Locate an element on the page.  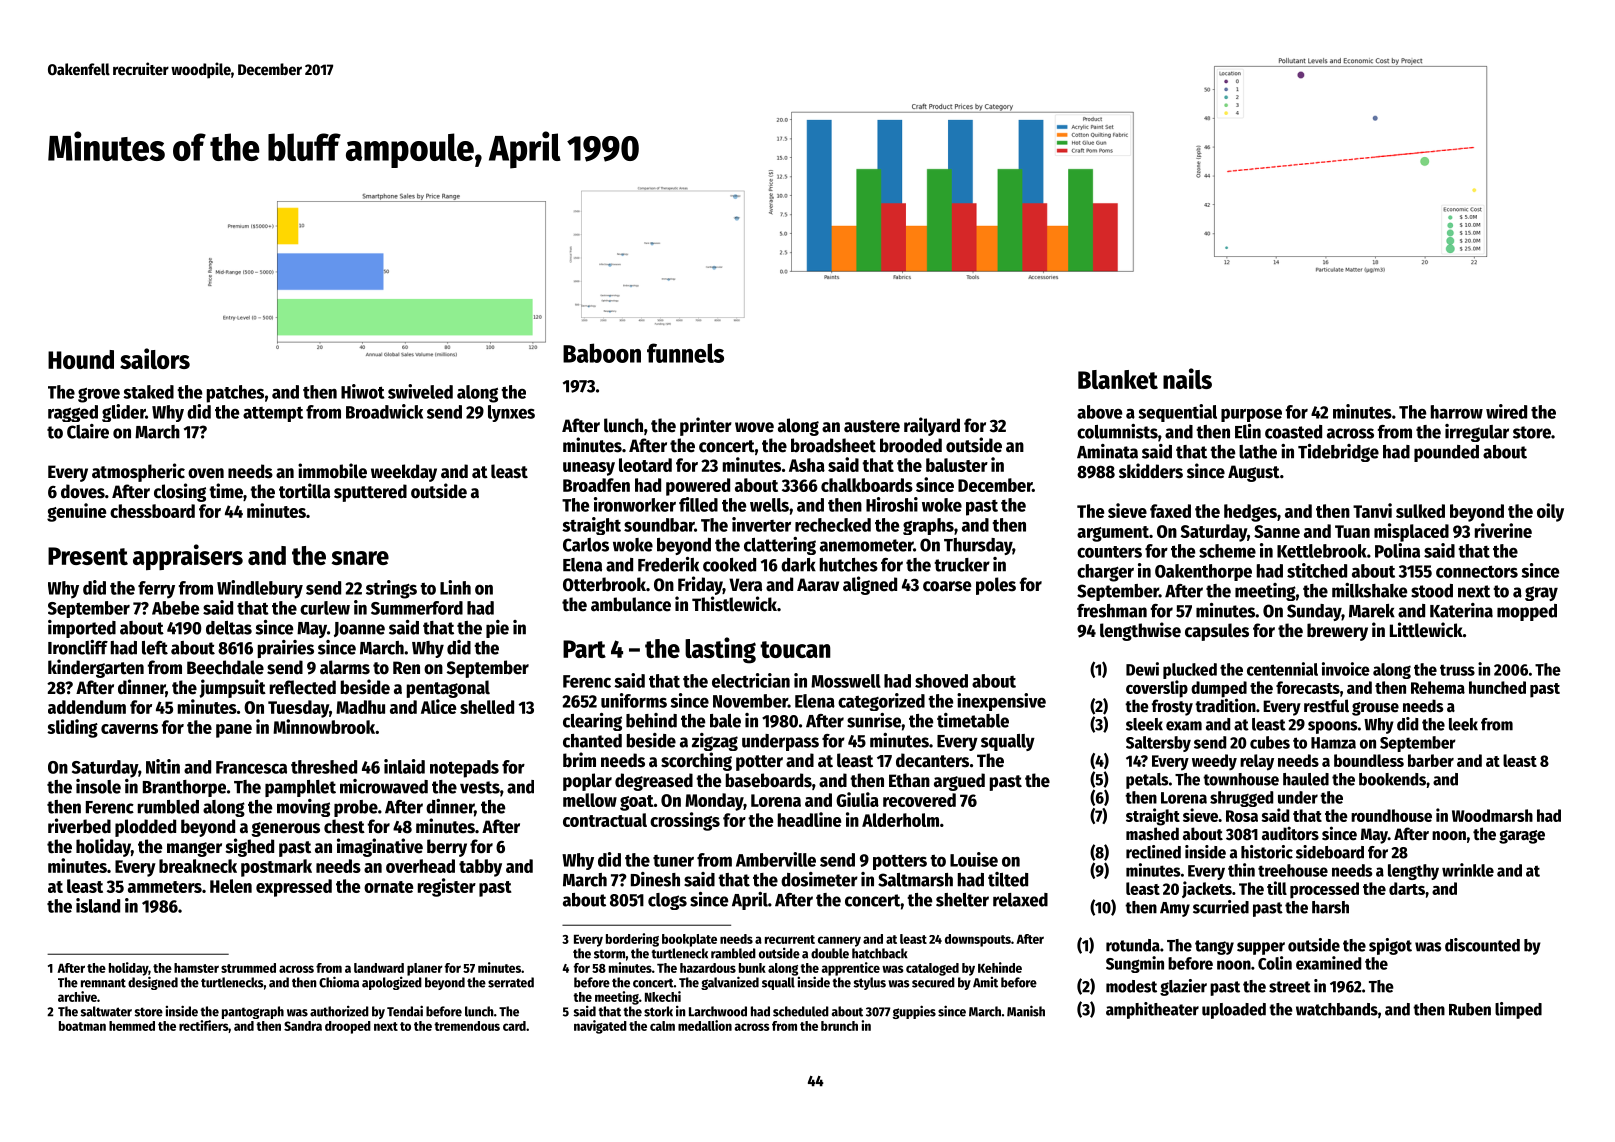
hatchback is located at coordinates (880, 953).
